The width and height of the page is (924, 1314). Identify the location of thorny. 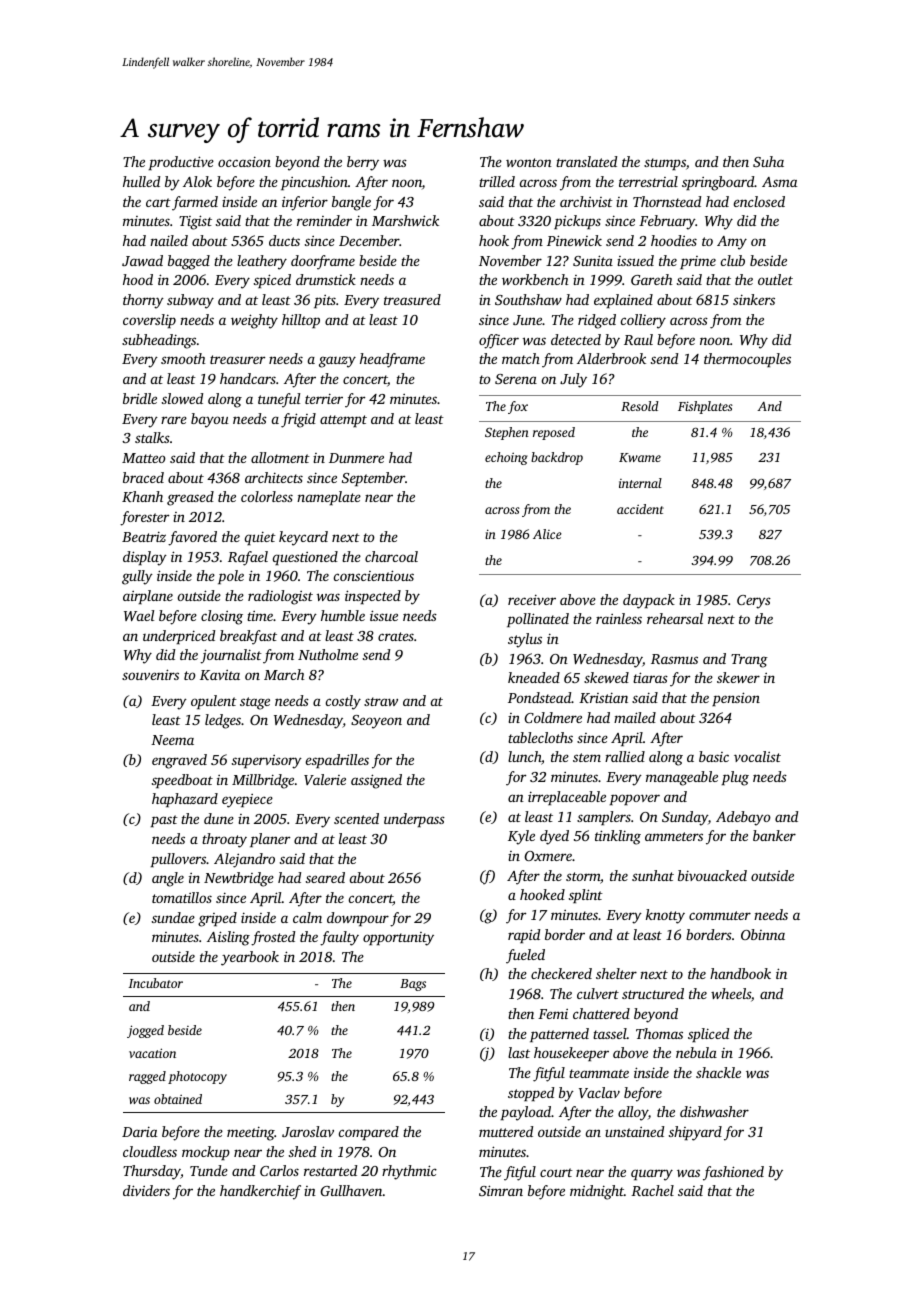
(143, 301).
